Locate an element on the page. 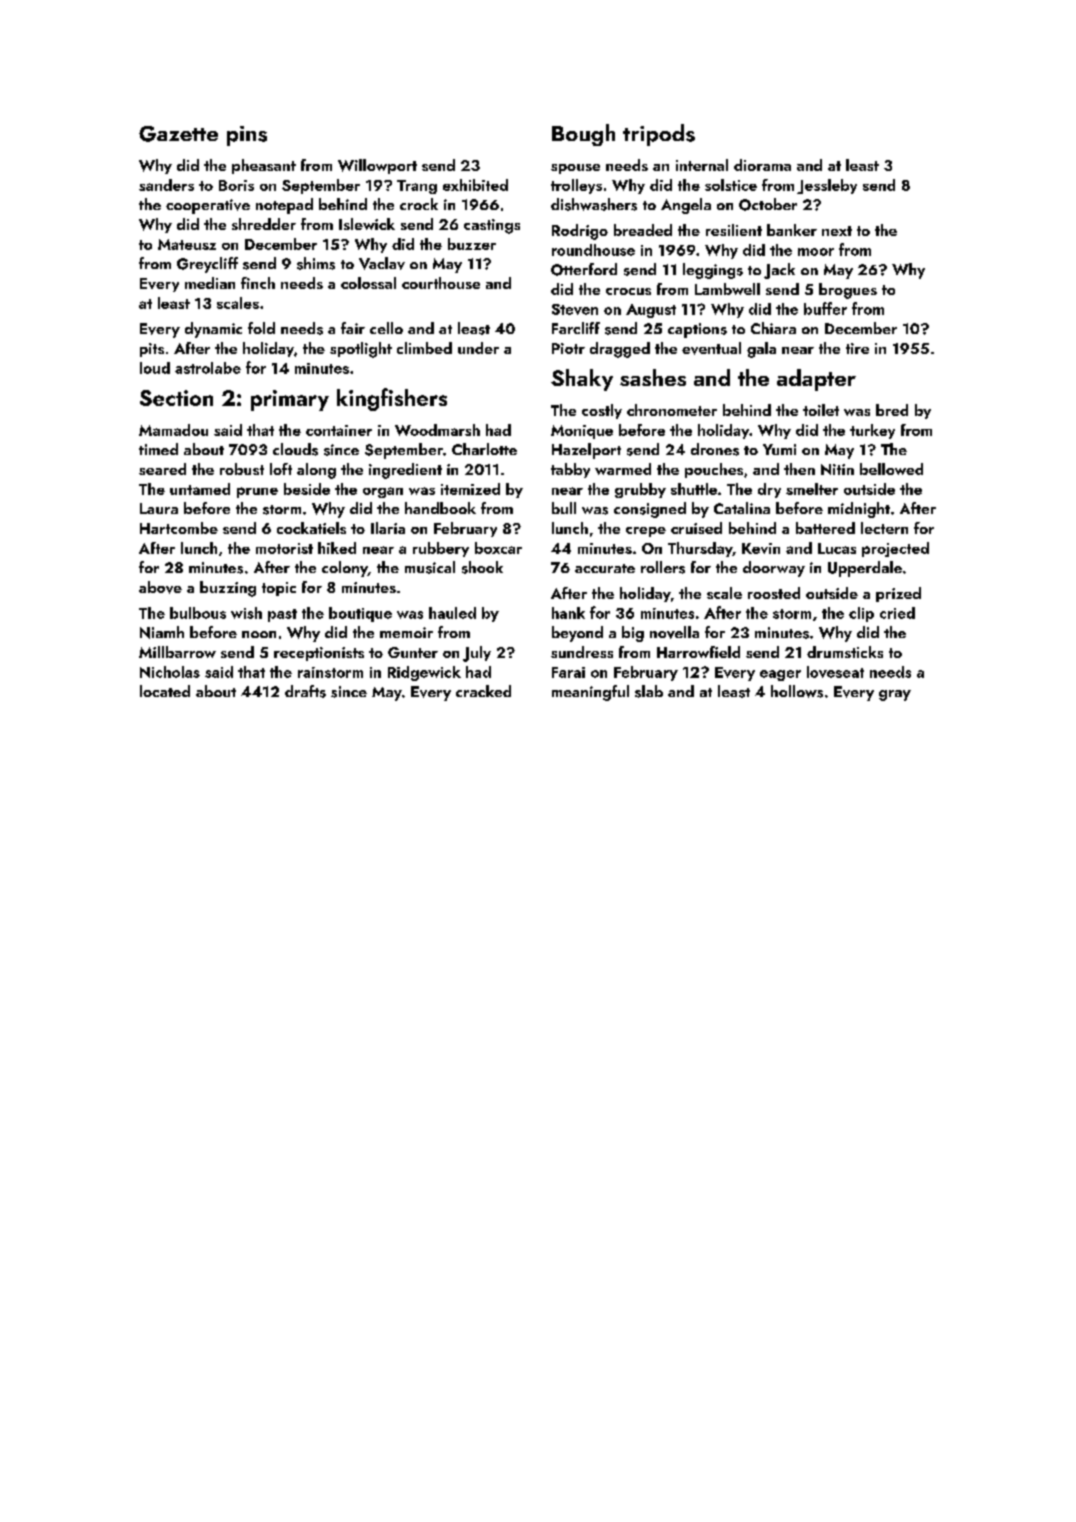 Image resolution: width=1076 pixels, height=1522 pixels. Otterford is located at coordinates (584, 269).
